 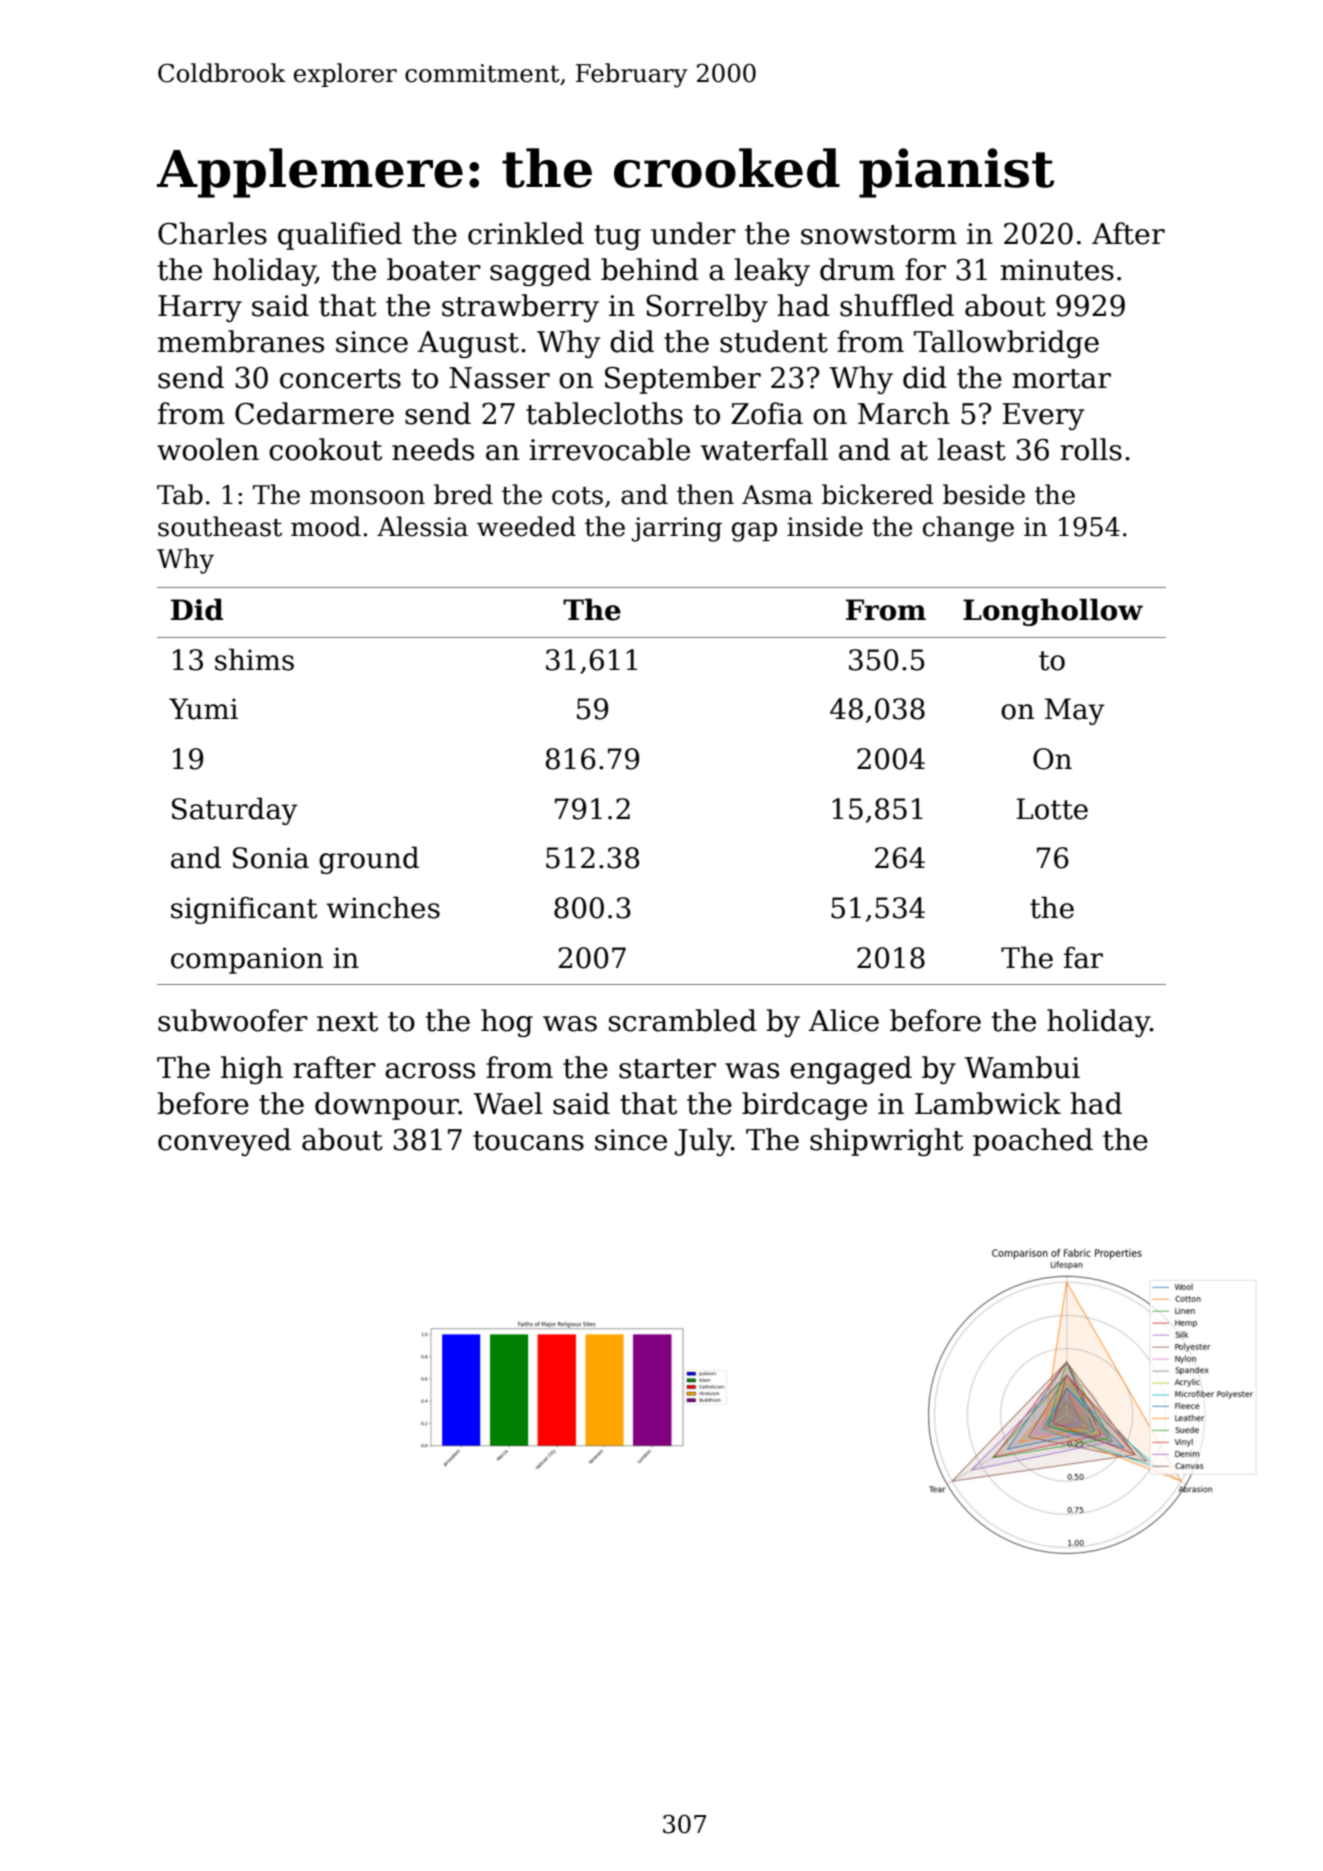 I want to click on gap, so click(x=754, y=532).
